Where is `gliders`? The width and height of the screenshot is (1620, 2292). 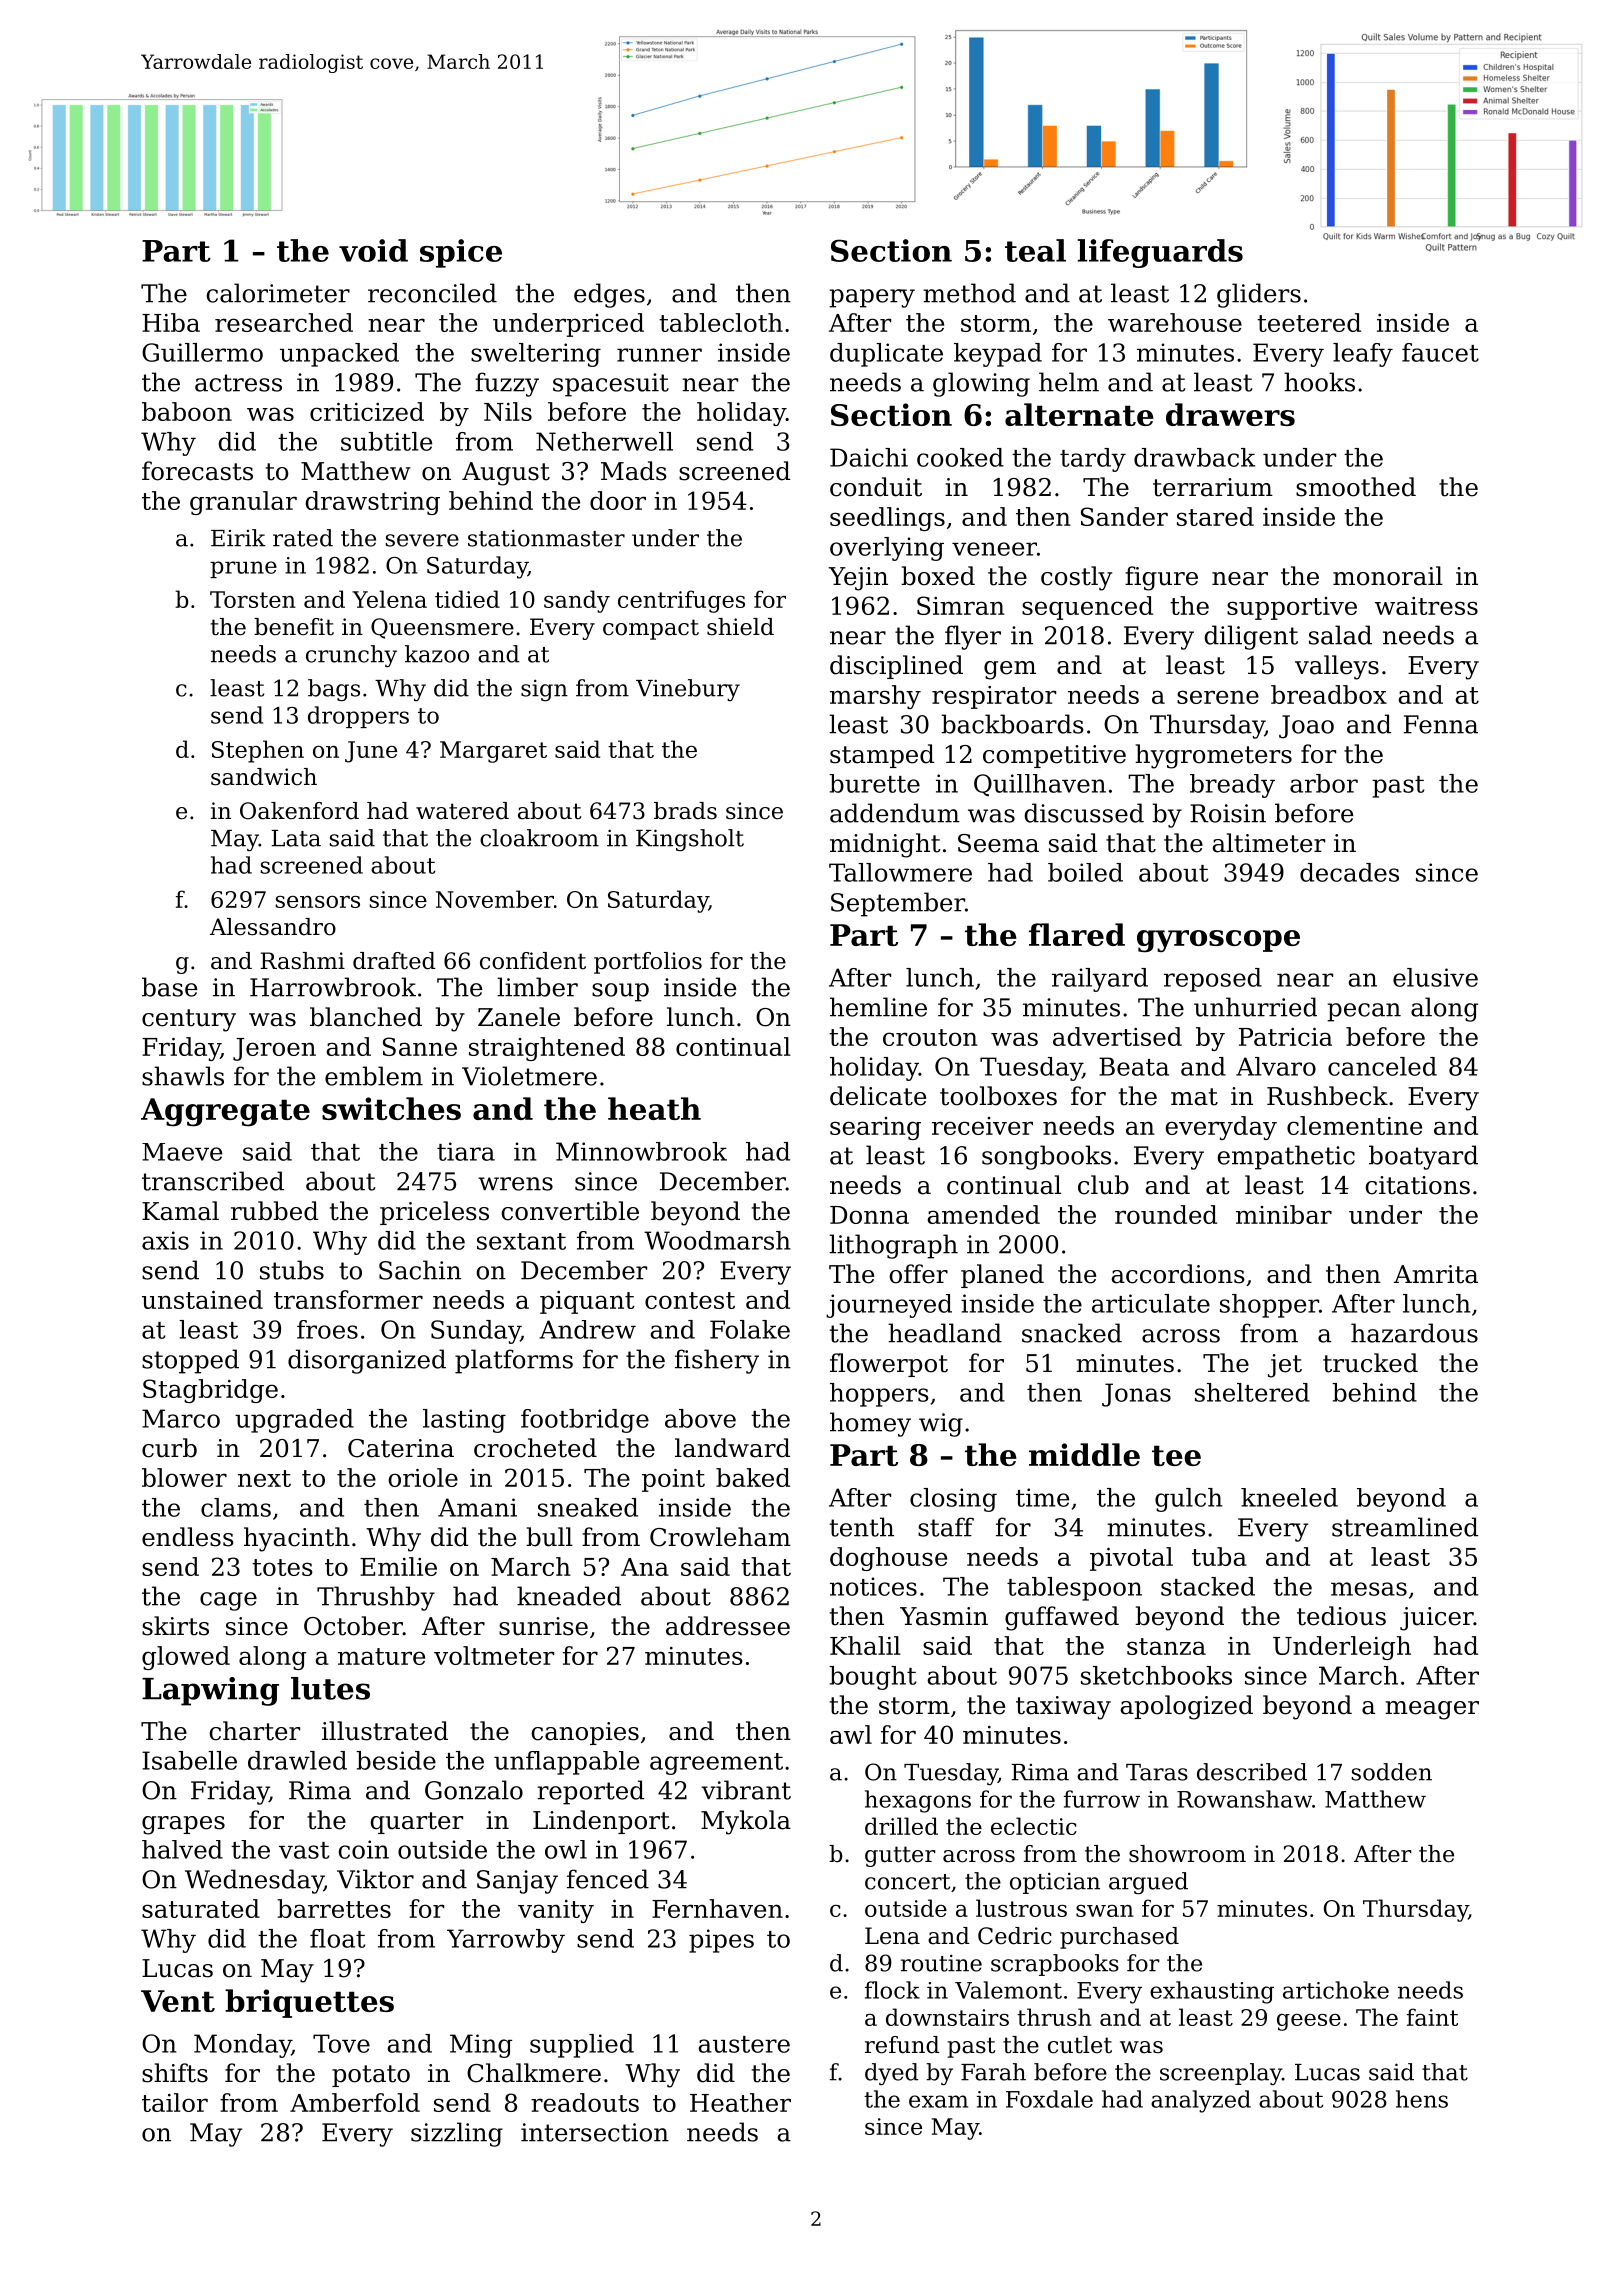 gliders is located at coordinates (1259, 295).
